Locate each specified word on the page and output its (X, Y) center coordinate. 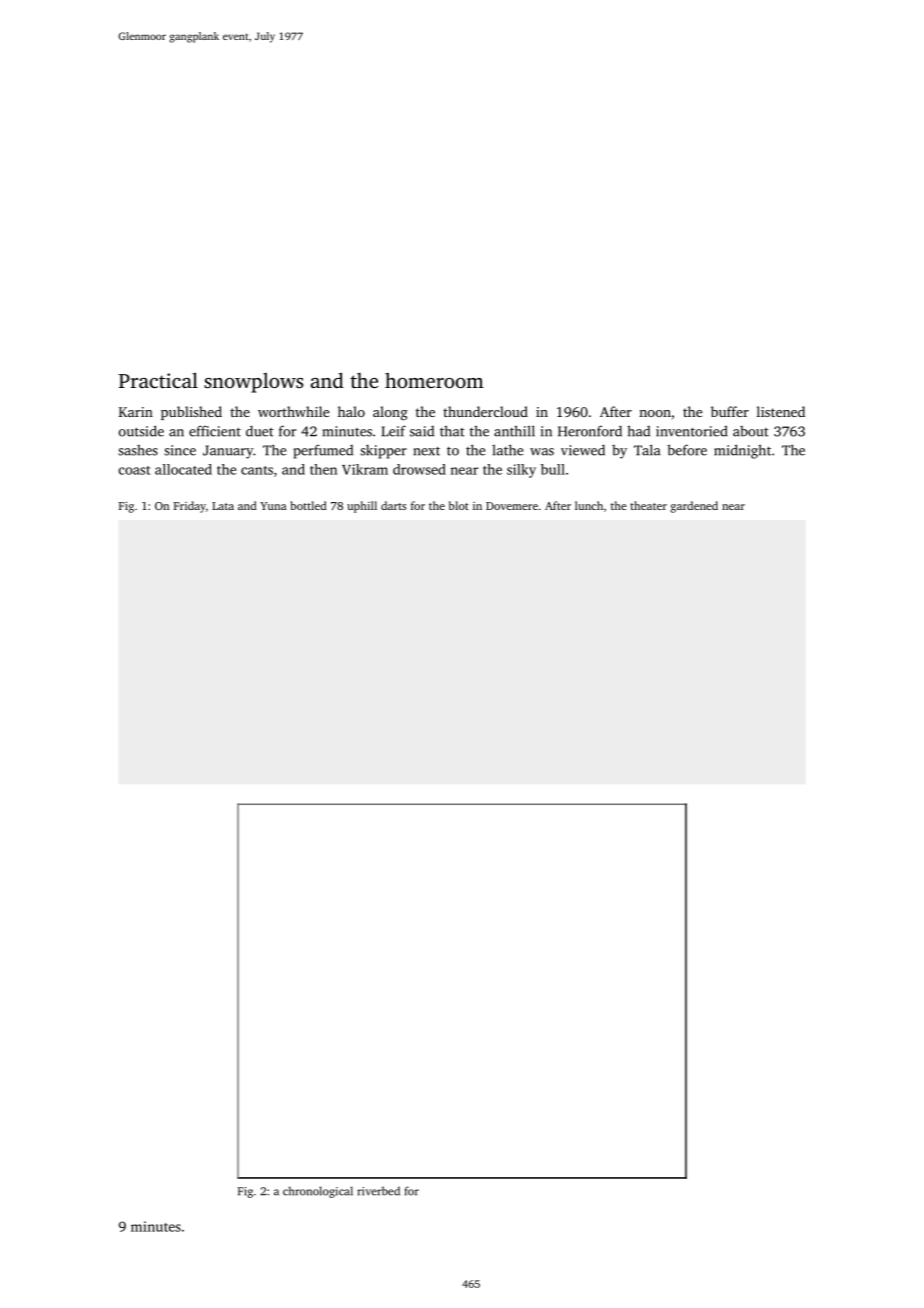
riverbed (378, 1191)
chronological (318, 1192)
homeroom (434, 380)
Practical (158, 380)
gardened (694, 507)
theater (648, 505)
